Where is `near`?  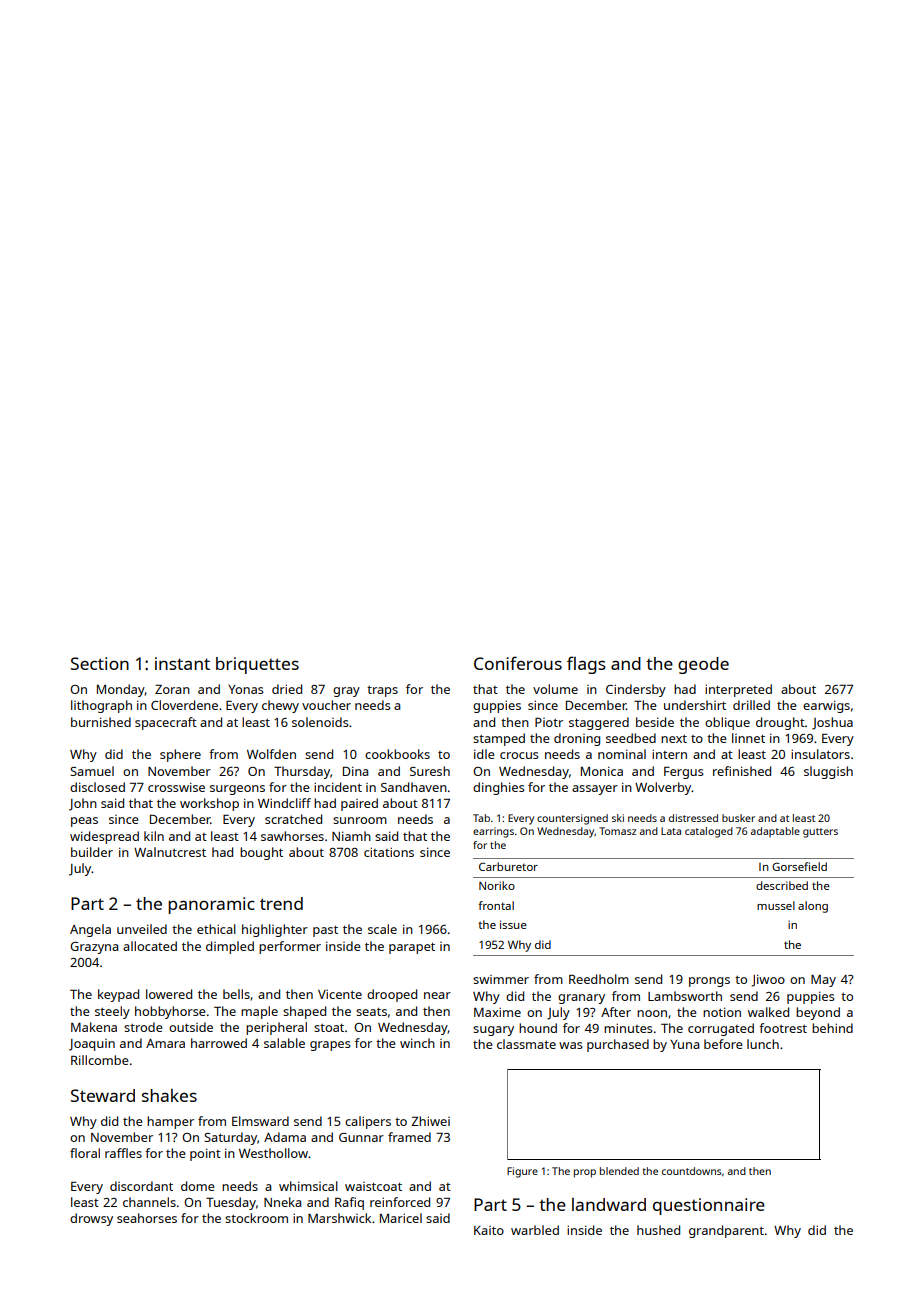
near is located at coordinates (437, 995).
